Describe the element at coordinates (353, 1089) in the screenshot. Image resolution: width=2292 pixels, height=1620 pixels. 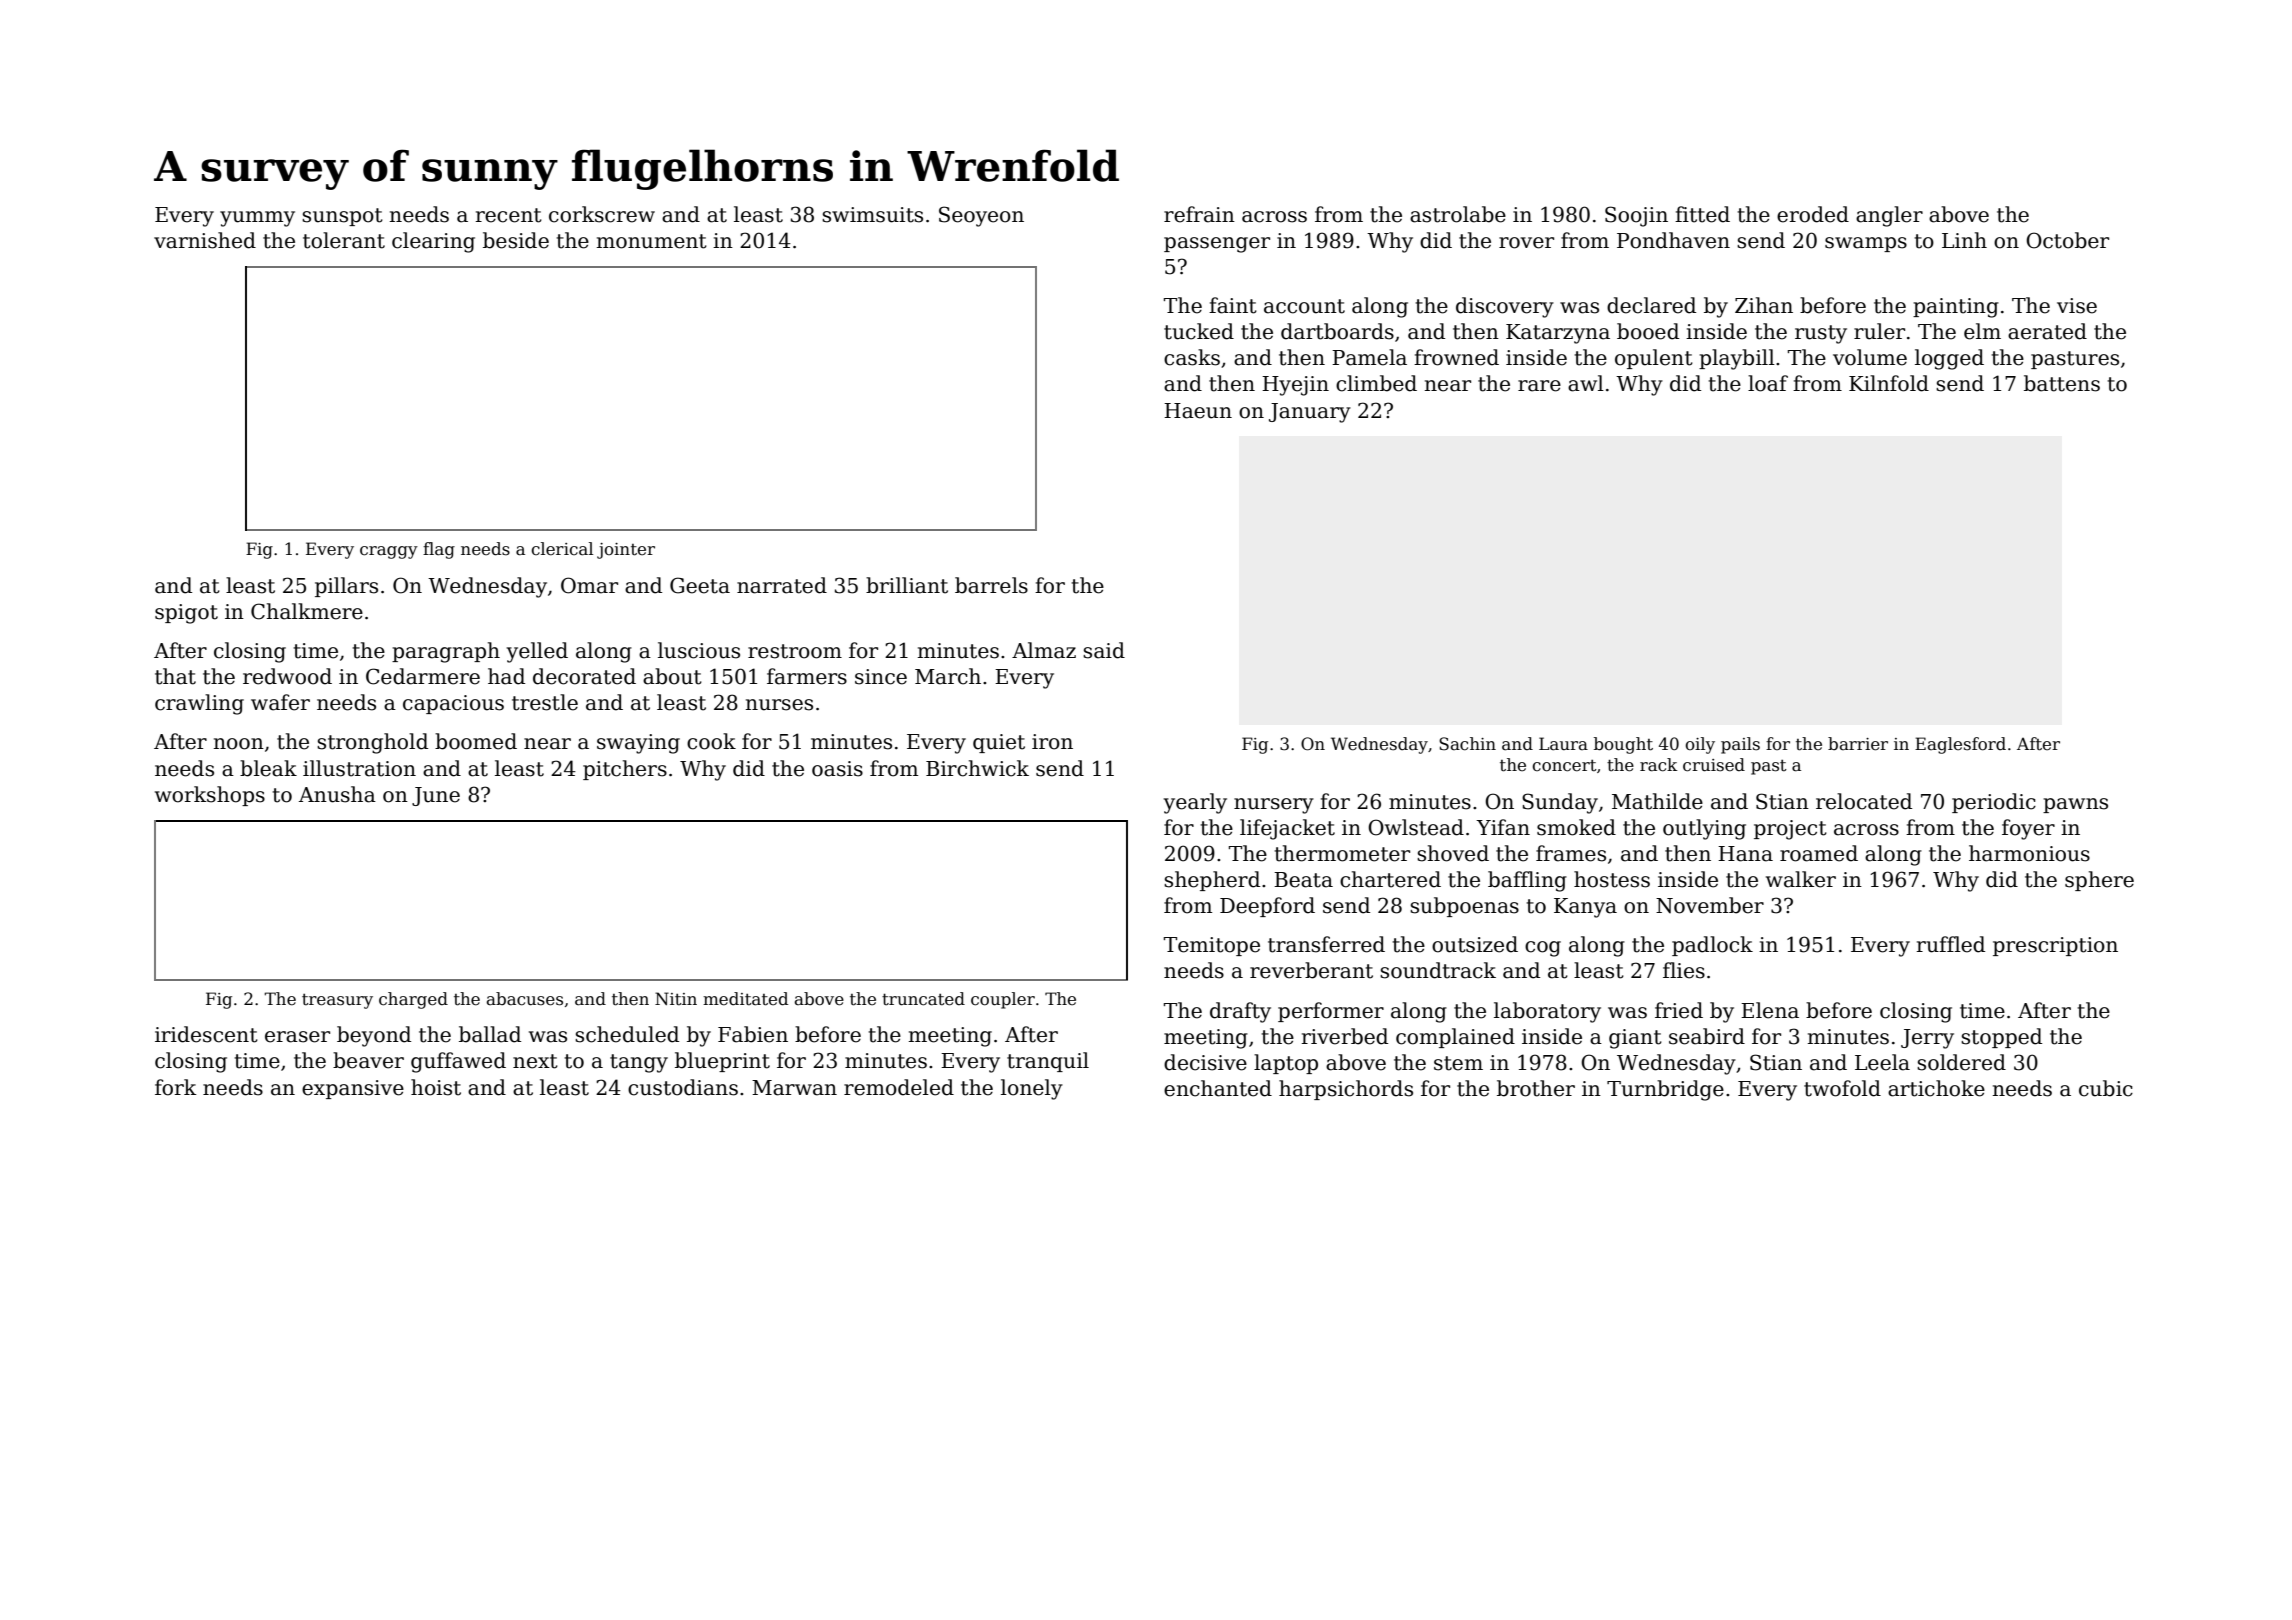
I see `expansive` at that location.
